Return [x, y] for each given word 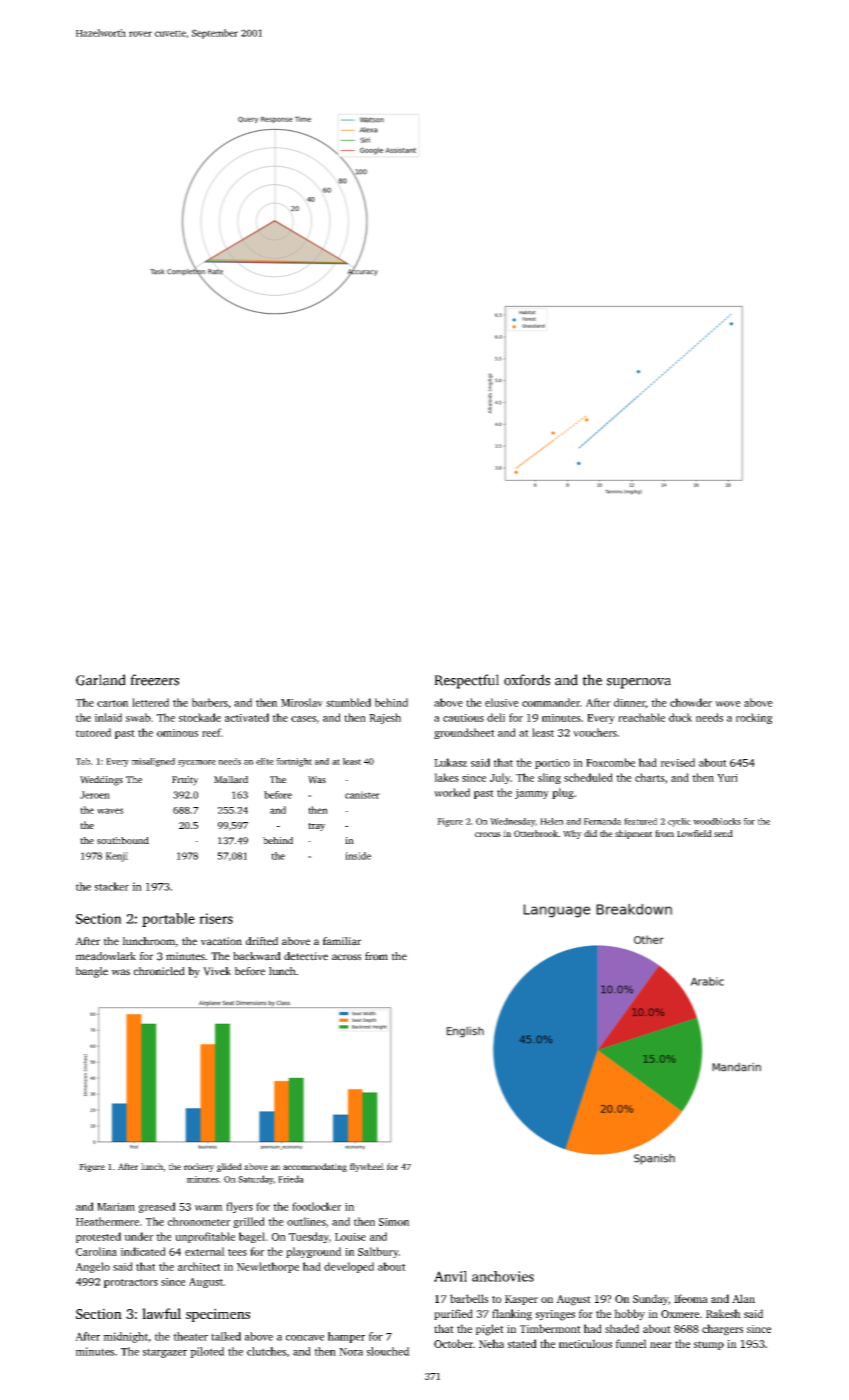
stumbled [348, 702]
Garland [101, 680]
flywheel [367, 1167]
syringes [555, 1315]
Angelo [92, 1267]
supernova [639, 683]
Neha [491, 1343]
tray [316, 827]
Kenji [117, 857]
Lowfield [694, 833]
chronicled [159, 971]
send [723, 833]
